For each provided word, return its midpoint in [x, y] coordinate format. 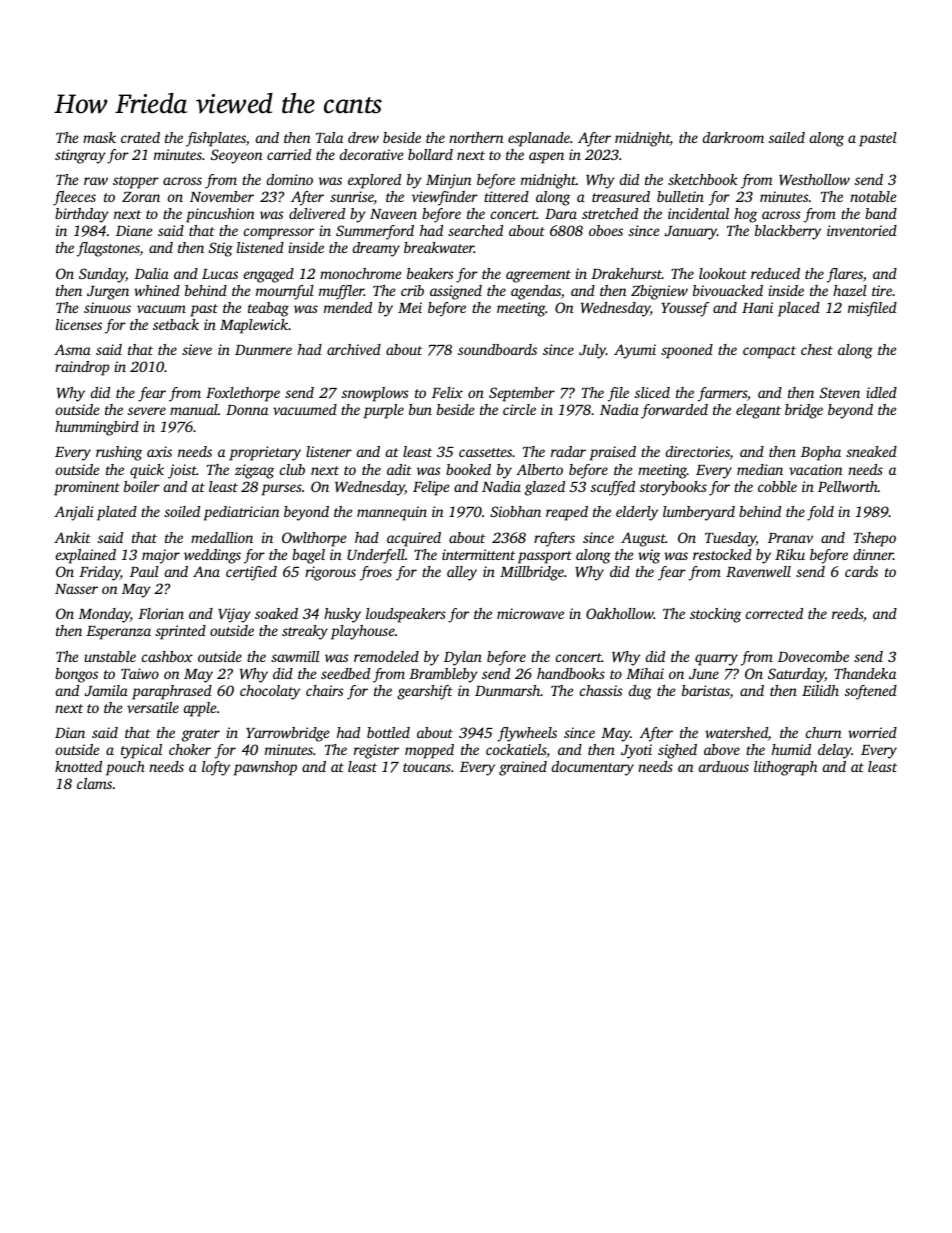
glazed [545, 488]
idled [881, 392]
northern [476, 137]
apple [200, 709]
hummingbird [97, 428]
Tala [329, 137]
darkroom [733, 137]
